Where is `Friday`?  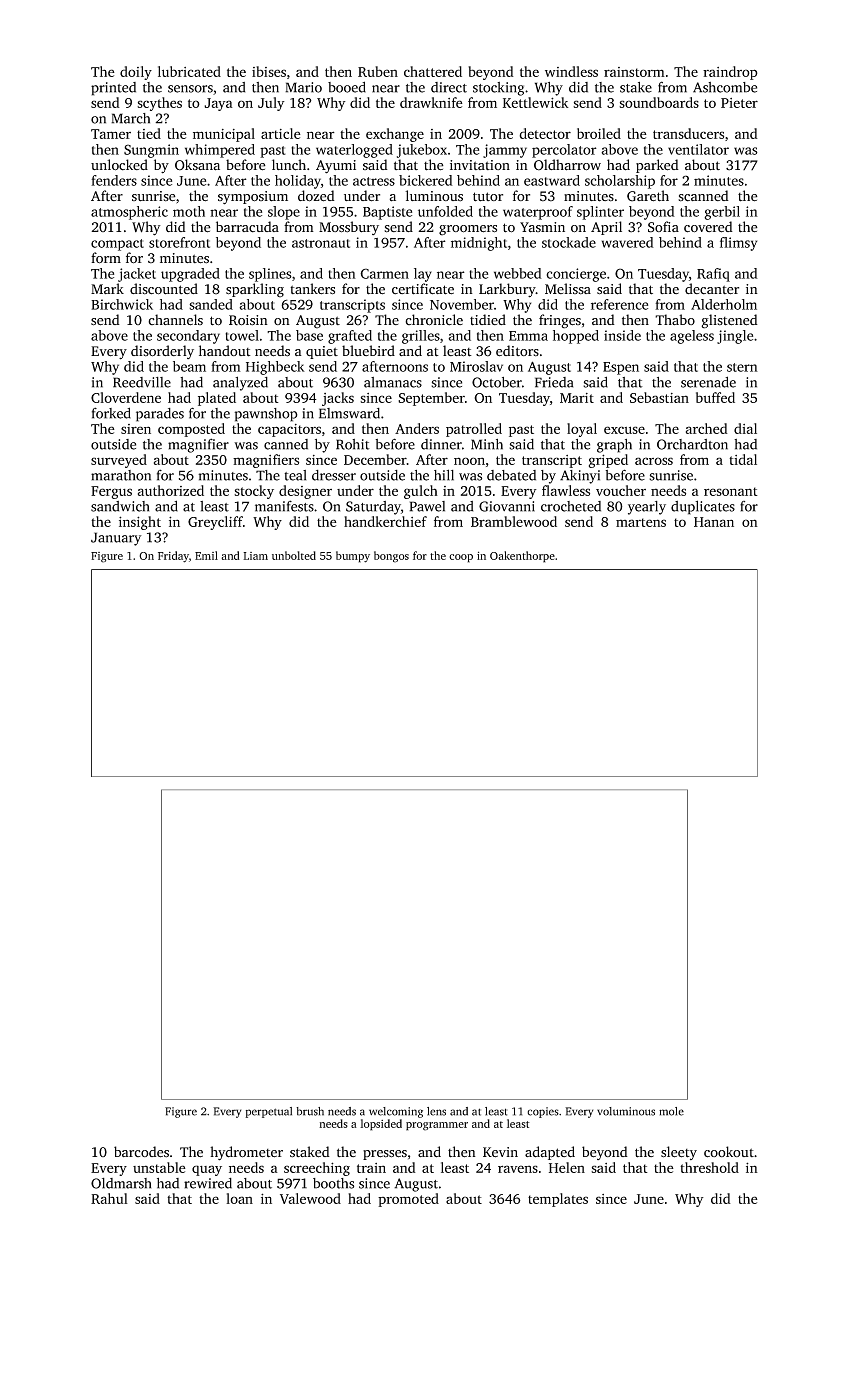
Friday is located at coordinates (173, 557).
